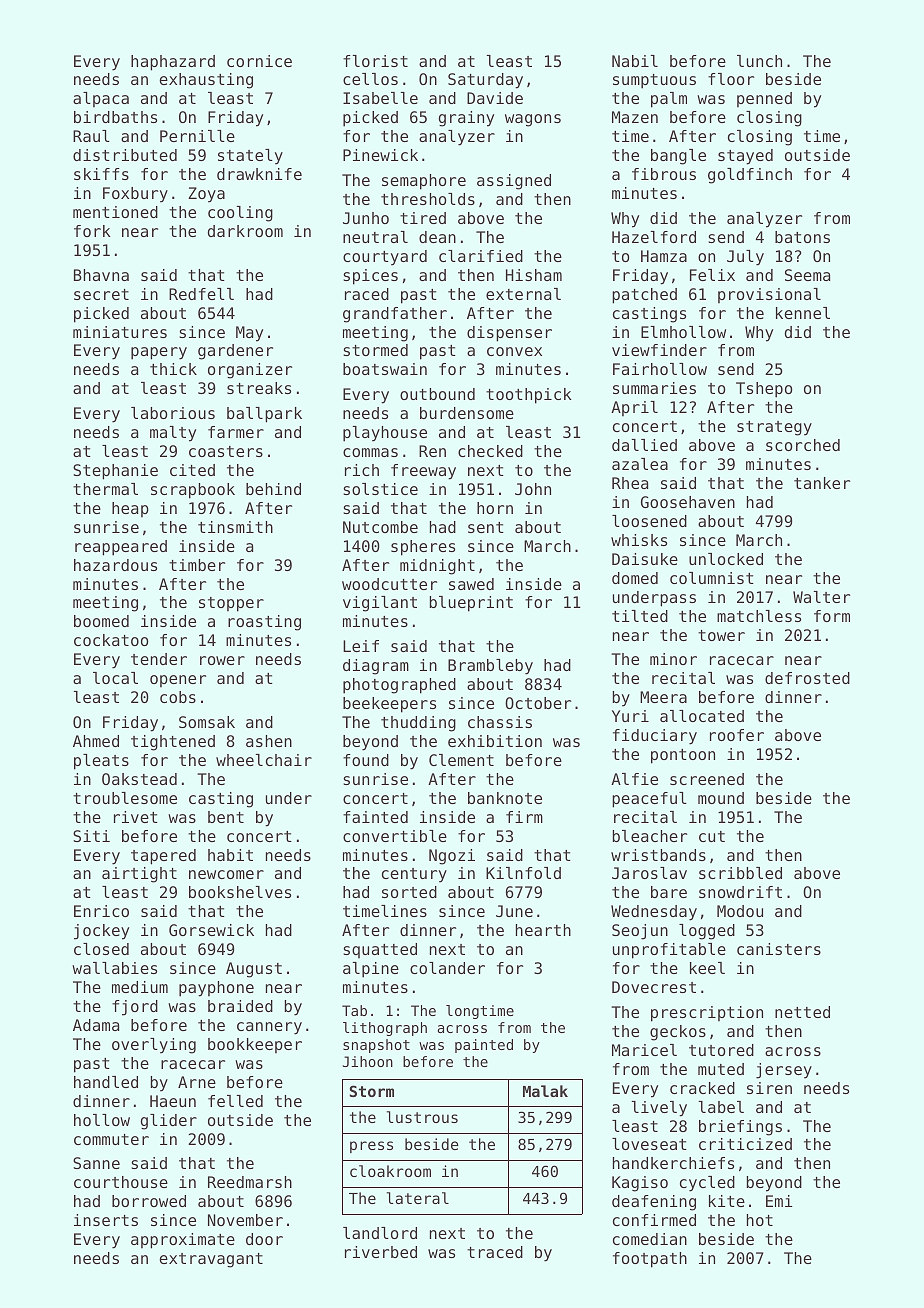 Image resolution: width=924 pixels, height=1308 pixels. Describe the element at coordinates (635, 61) in the image. I see `Nabil` at that location.
